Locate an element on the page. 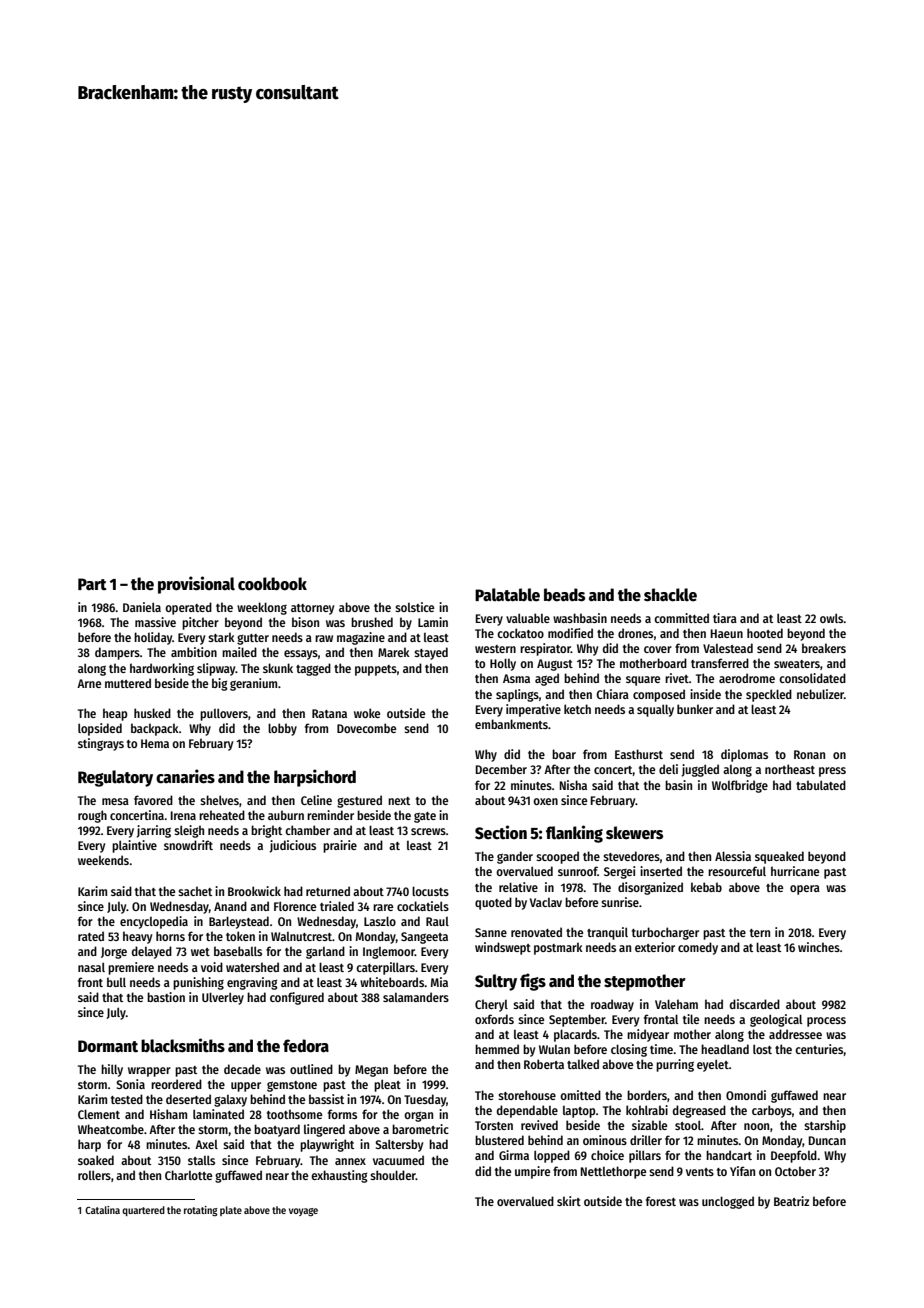  Beatriz is located at coordinates (791, 1201).
